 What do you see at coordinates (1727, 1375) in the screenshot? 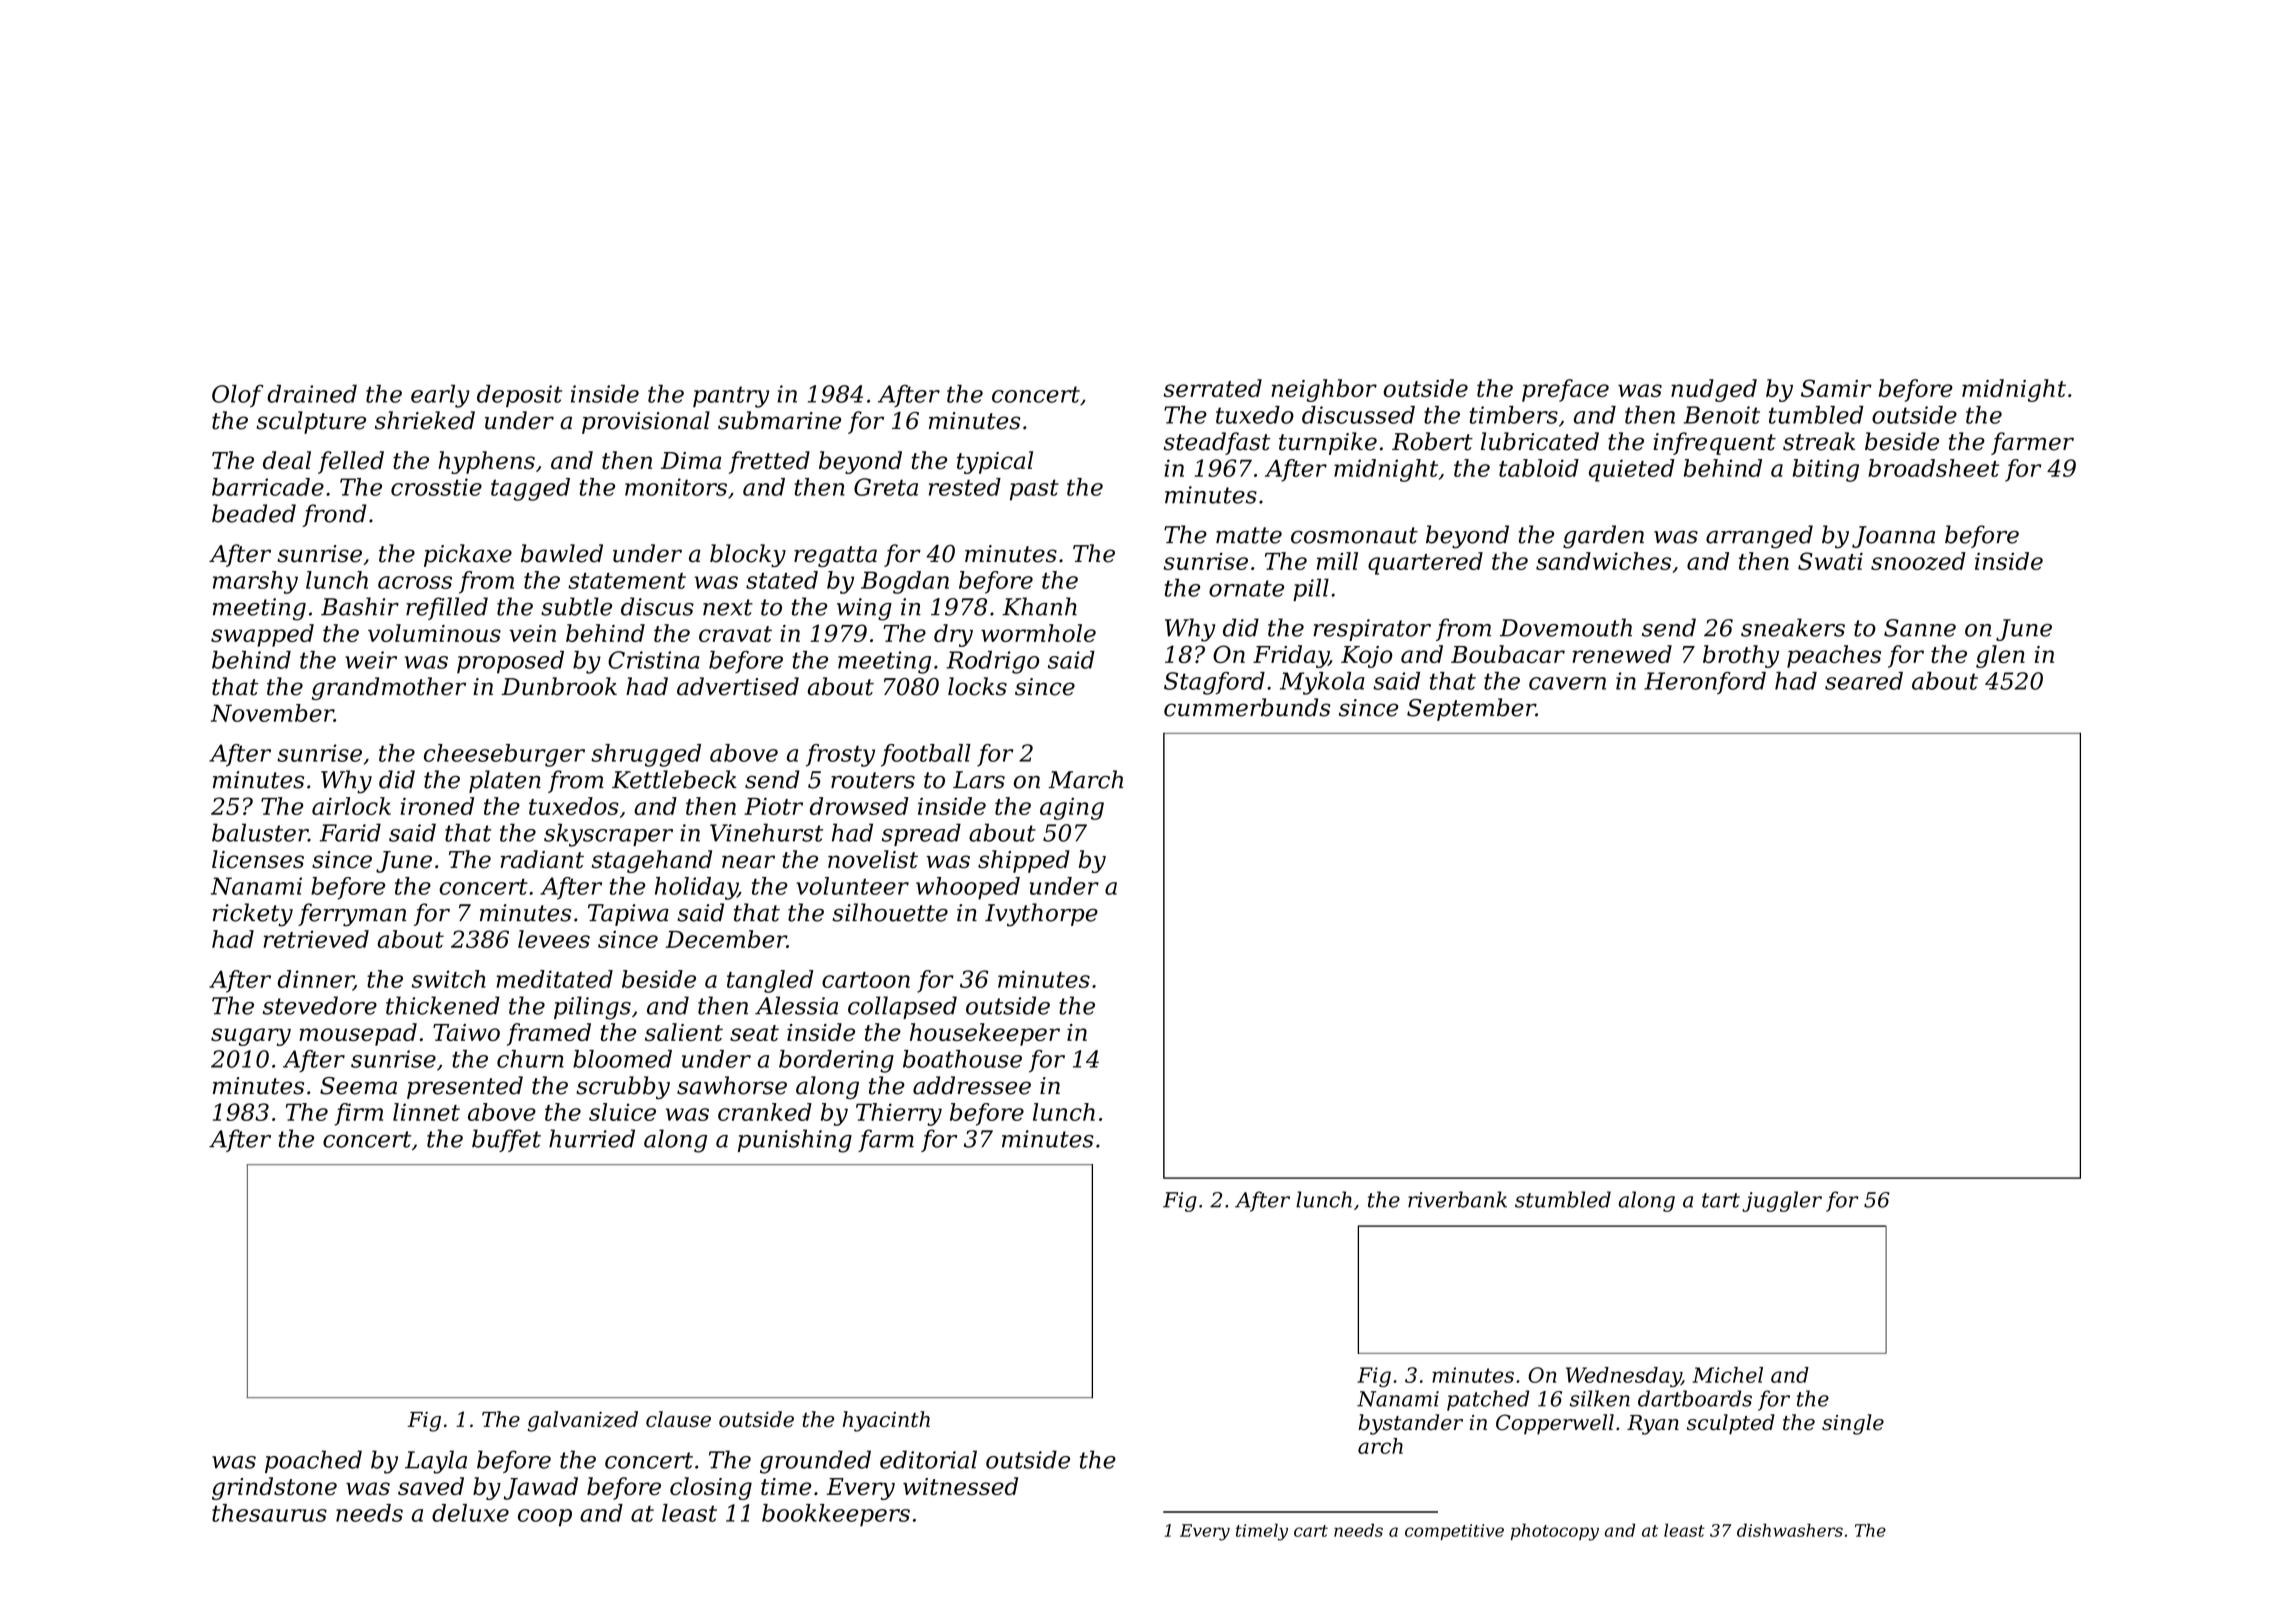
I see `Michel` at bounding box center [1727, 1375].
